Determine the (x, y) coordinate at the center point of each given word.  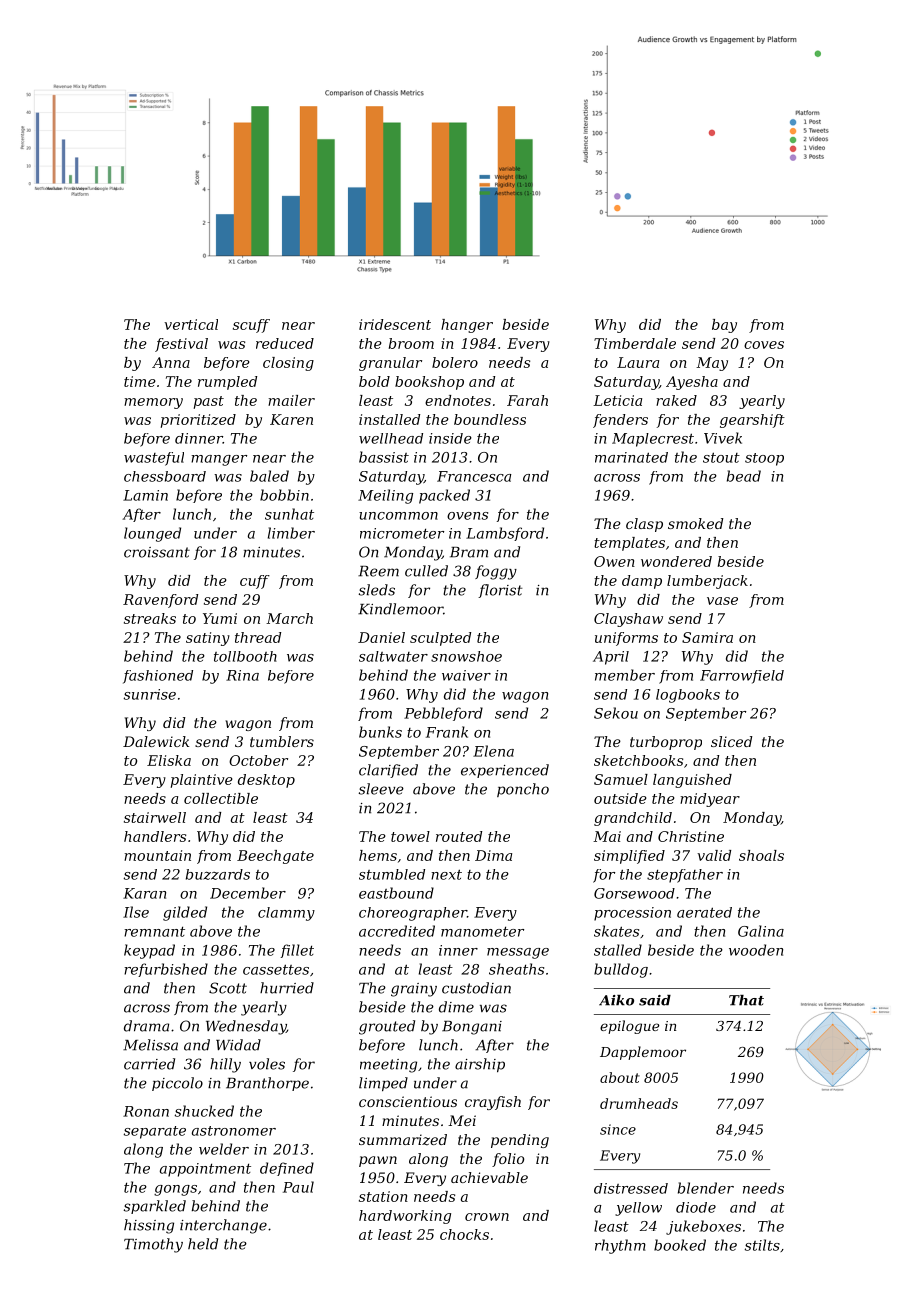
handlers (155, 836)
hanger (467, 326)
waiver (466, 675)
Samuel (621, 779)
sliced (731, 741)
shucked (204, 1111)
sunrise (150, 694)
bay (724, 326)
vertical (191, 324)
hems (378, 855)
